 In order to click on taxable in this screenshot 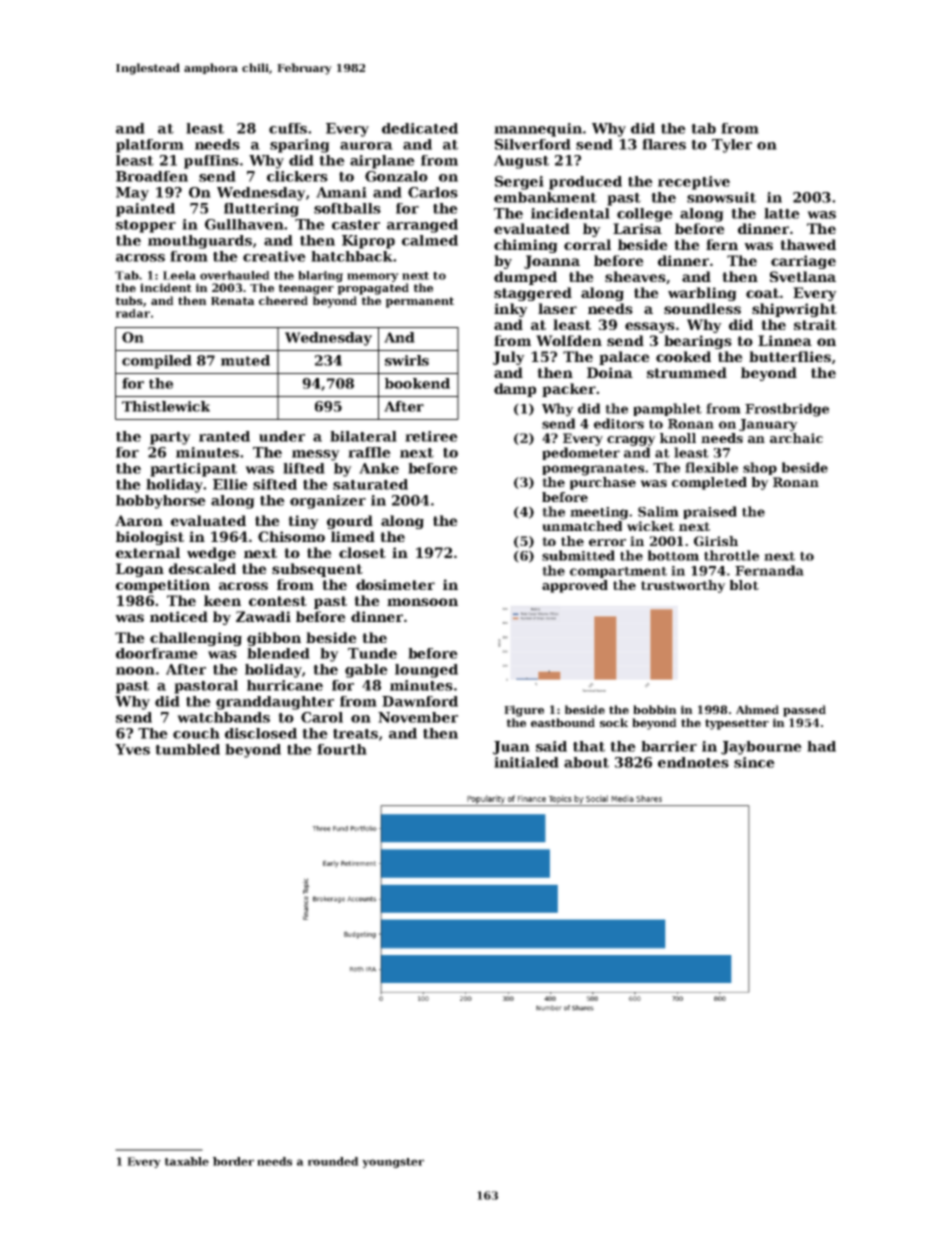, I will do `click(187, 1161)`.
